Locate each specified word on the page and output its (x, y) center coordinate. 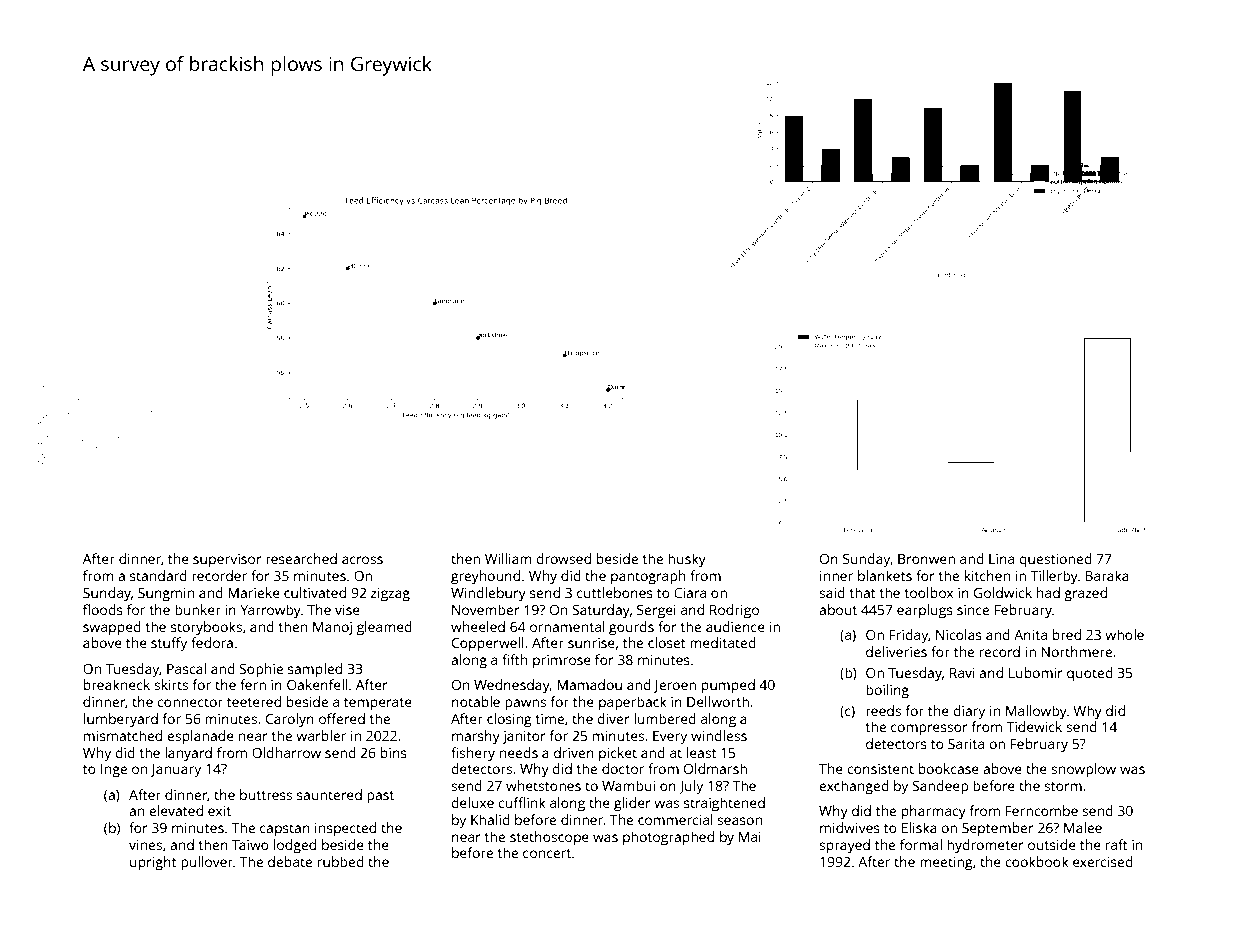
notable (476, 701)
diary (969, 712)
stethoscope (549, 838)
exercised (1103, 861)
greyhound (485, 577)
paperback (633, 703)
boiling (887, 691)
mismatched (123, 735)
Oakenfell (317, 684)
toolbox (928, 592)
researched (301, 558)
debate (290, 861)
